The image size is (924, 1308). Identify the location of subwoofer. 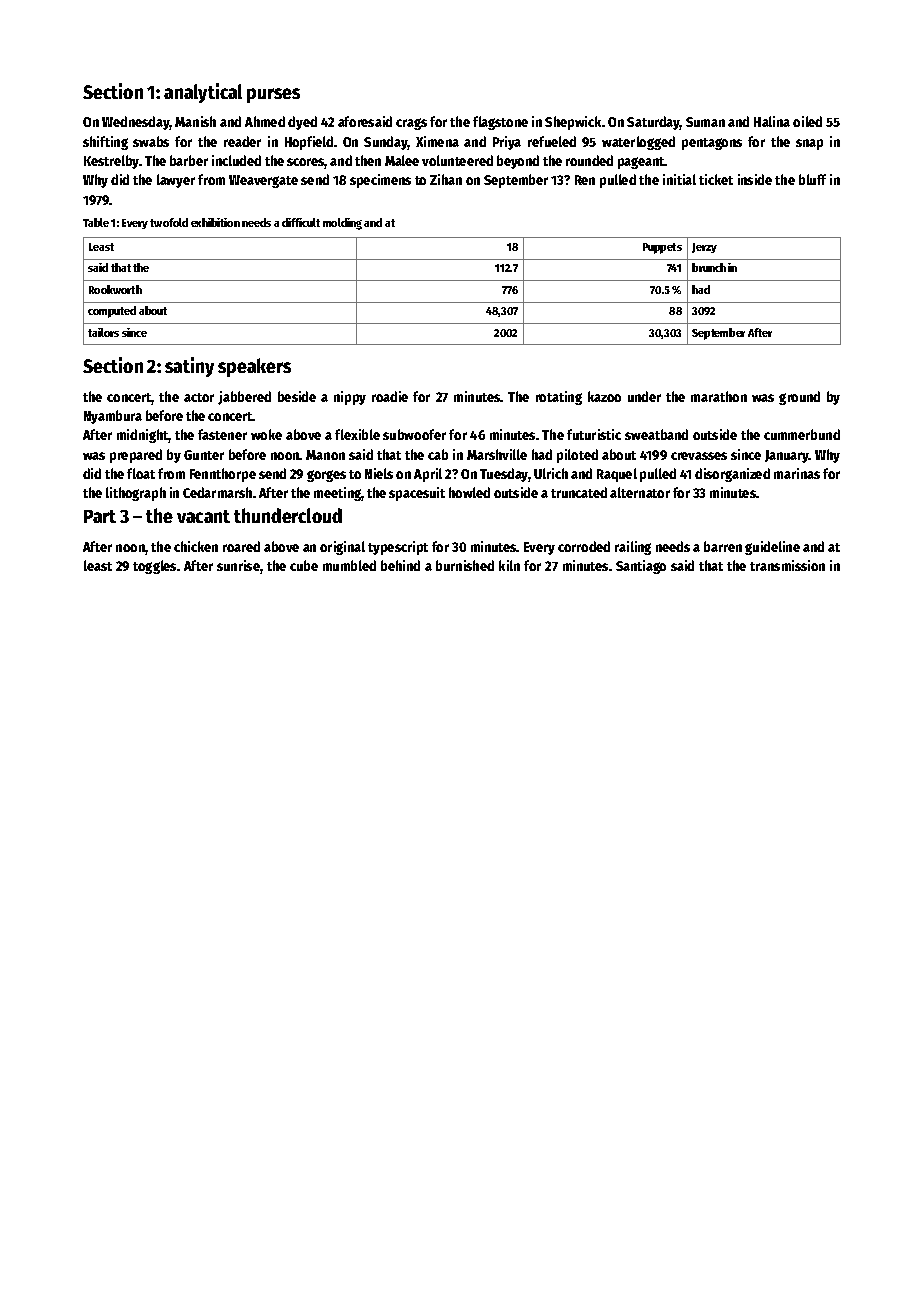
(414, 434).
